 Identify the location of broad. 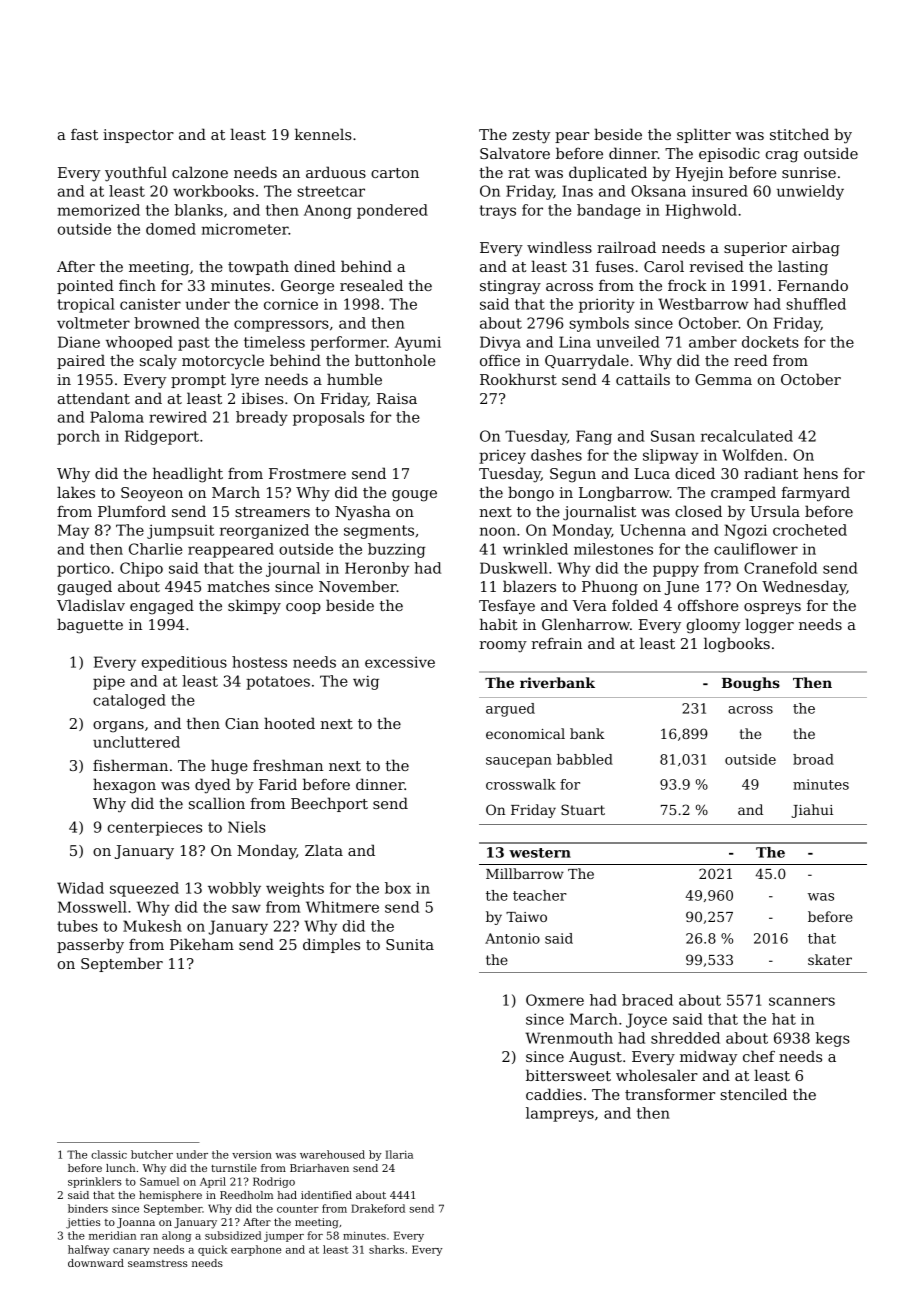
(813, 759).
